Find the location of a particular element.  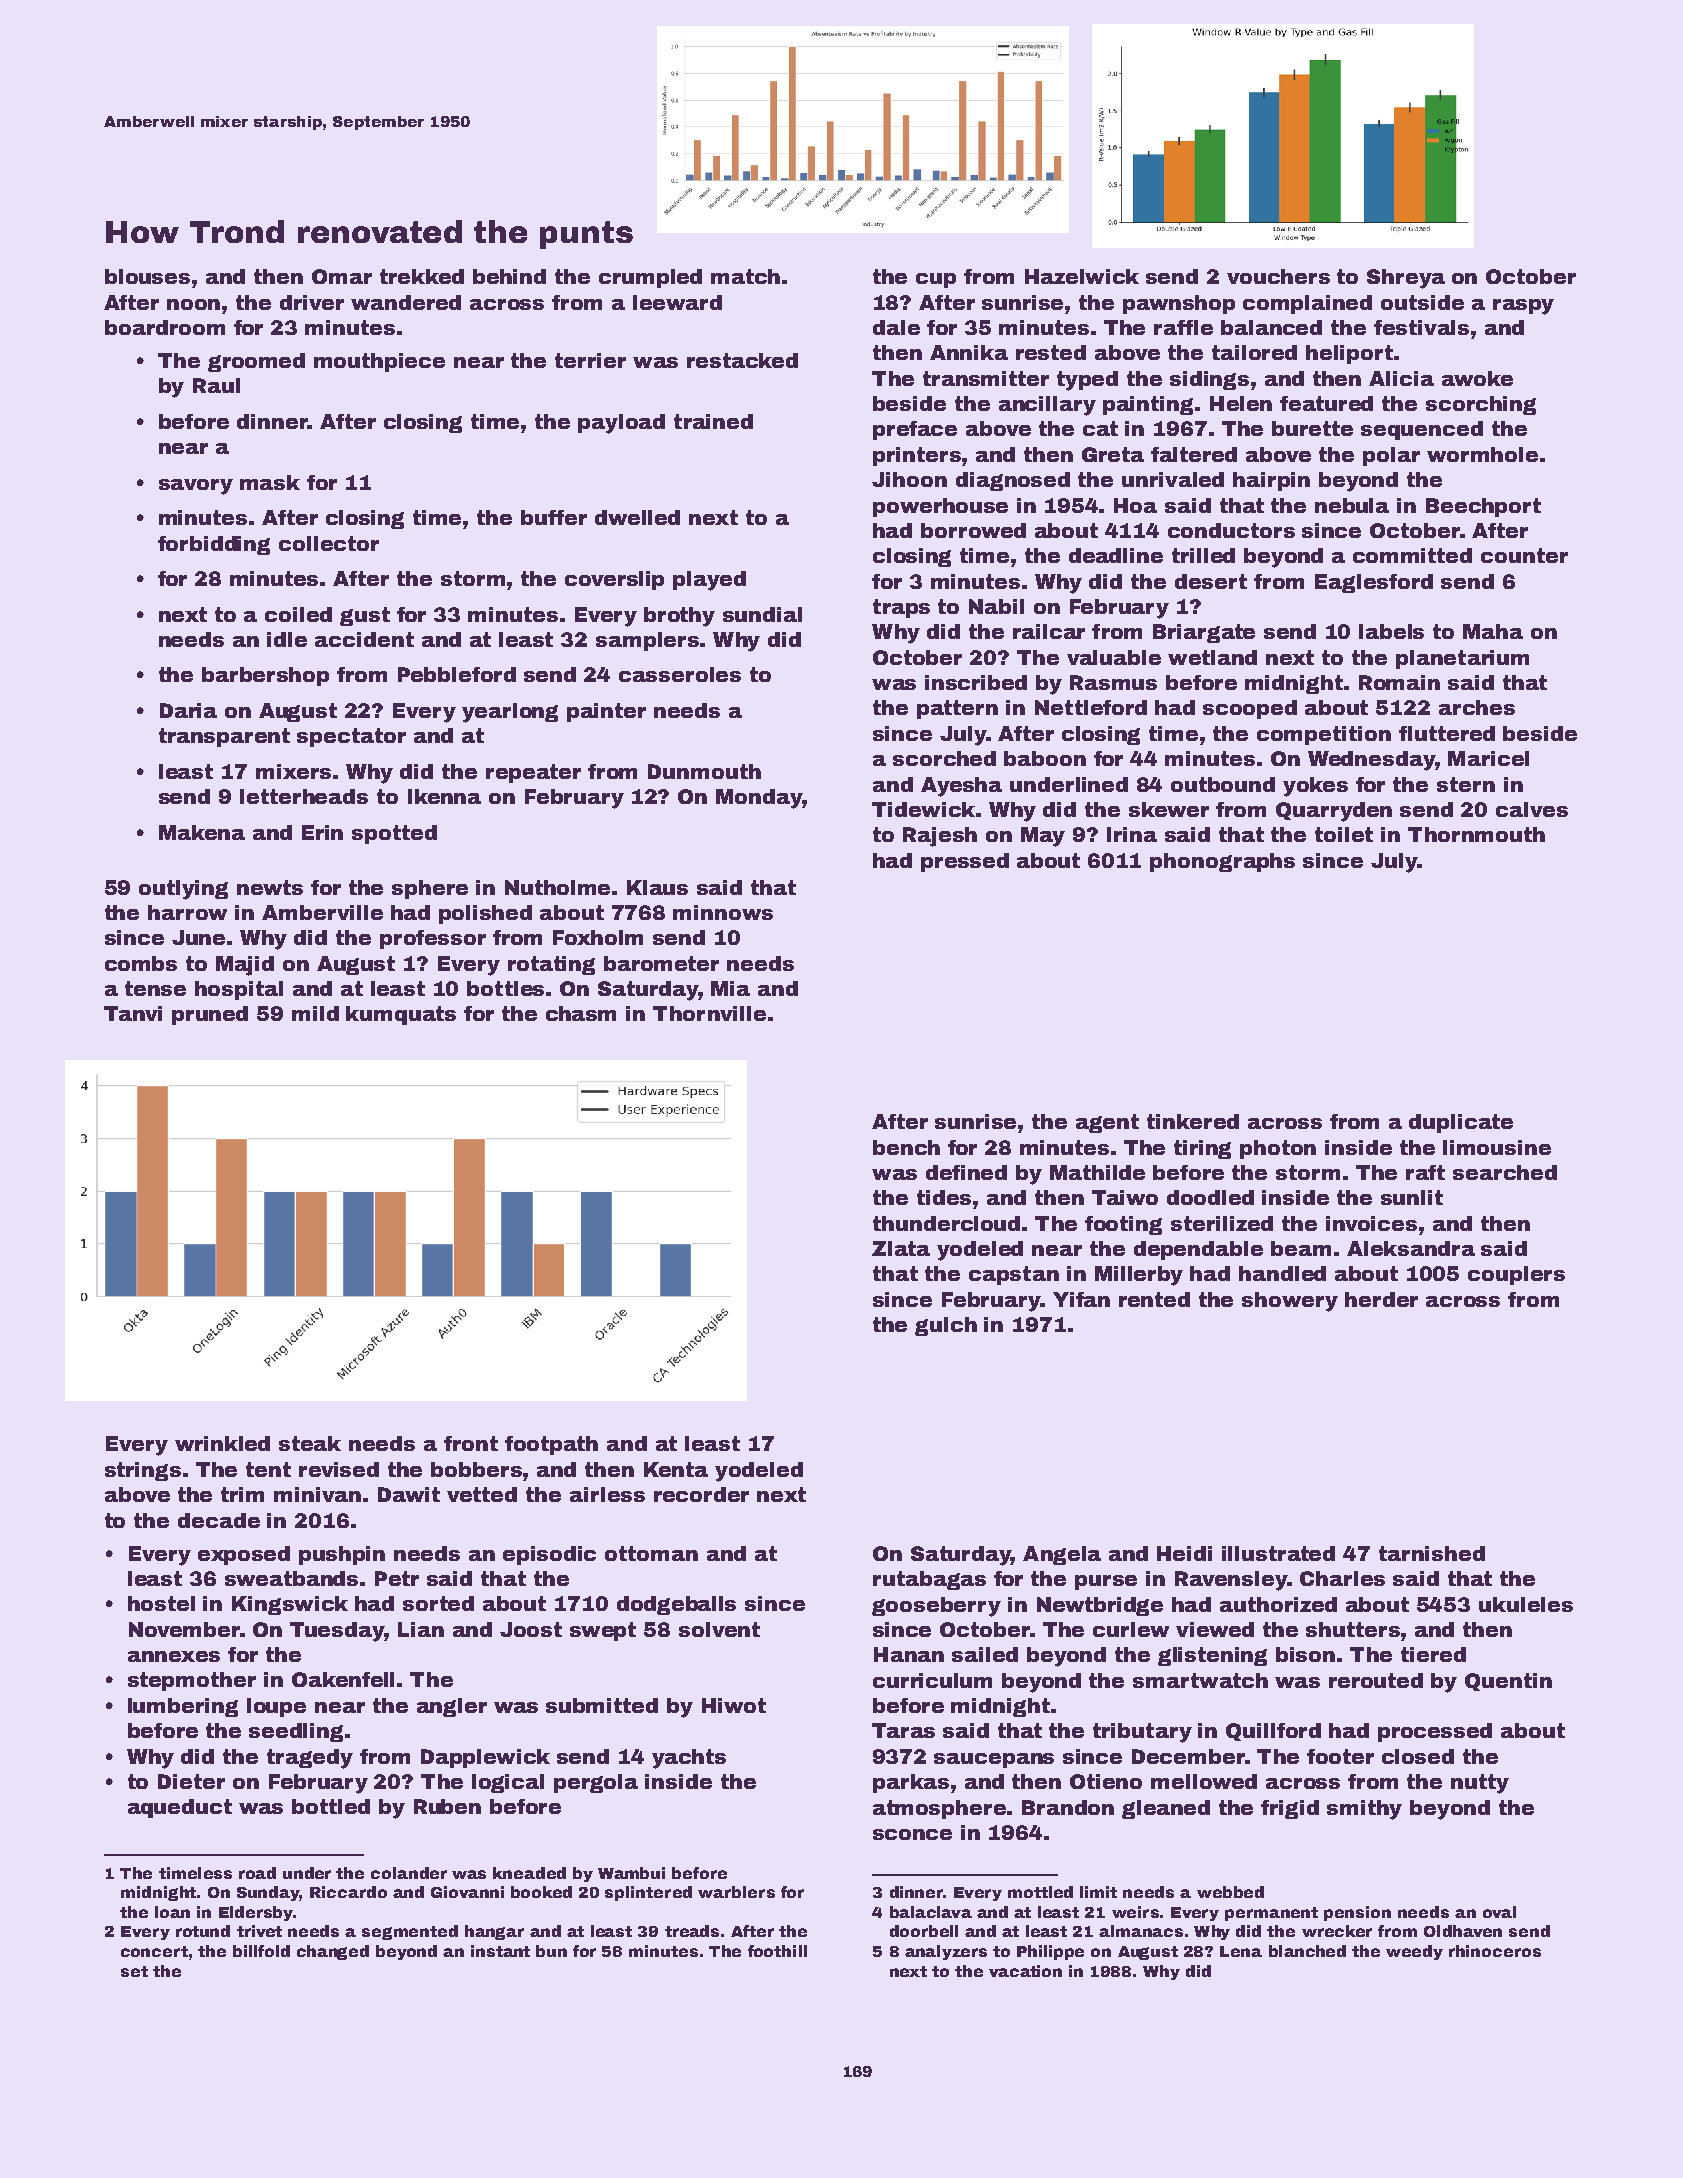

foothill is located at coordinates (777, 1951).
